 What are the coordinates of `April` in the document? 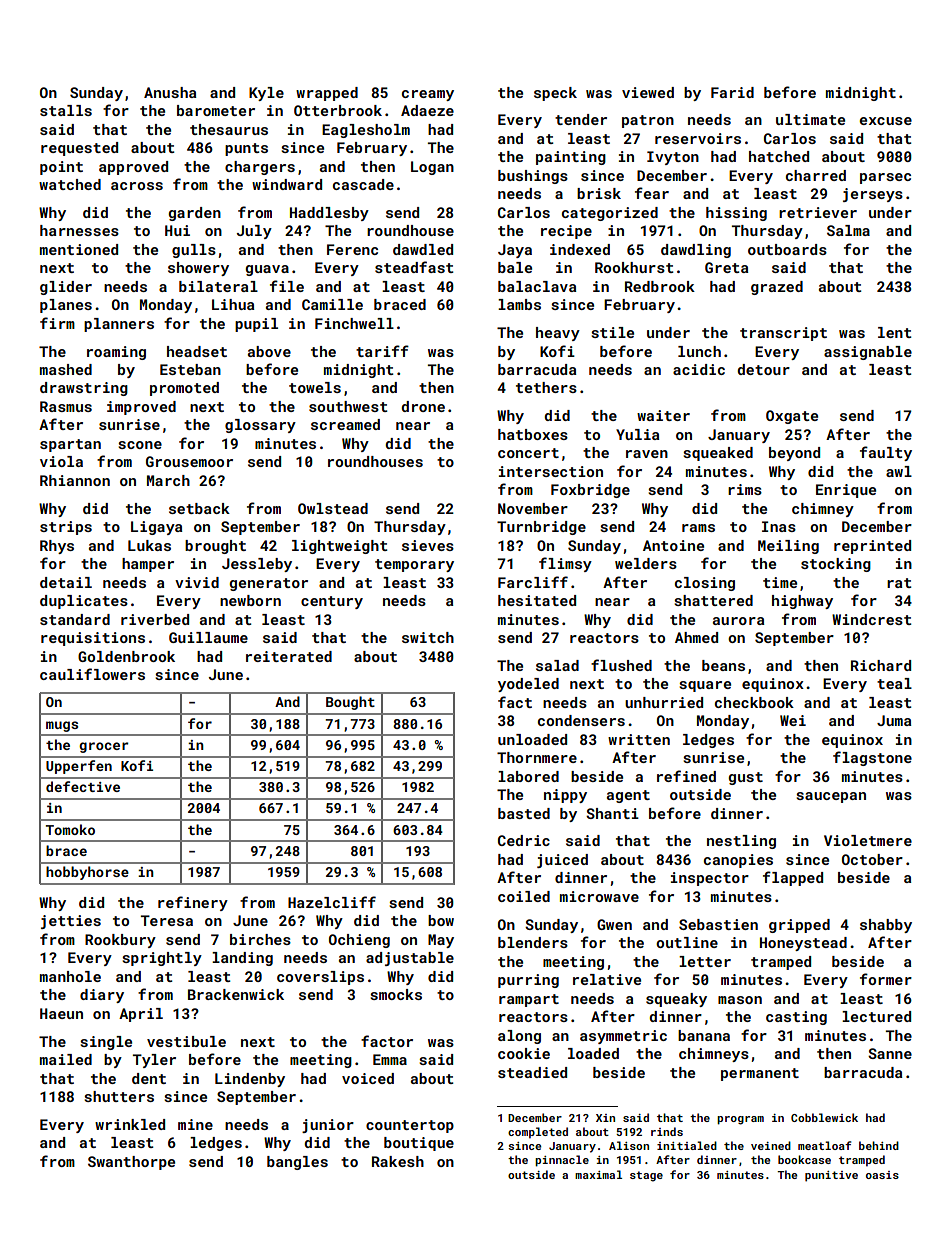 It's located at (141, 1015).
